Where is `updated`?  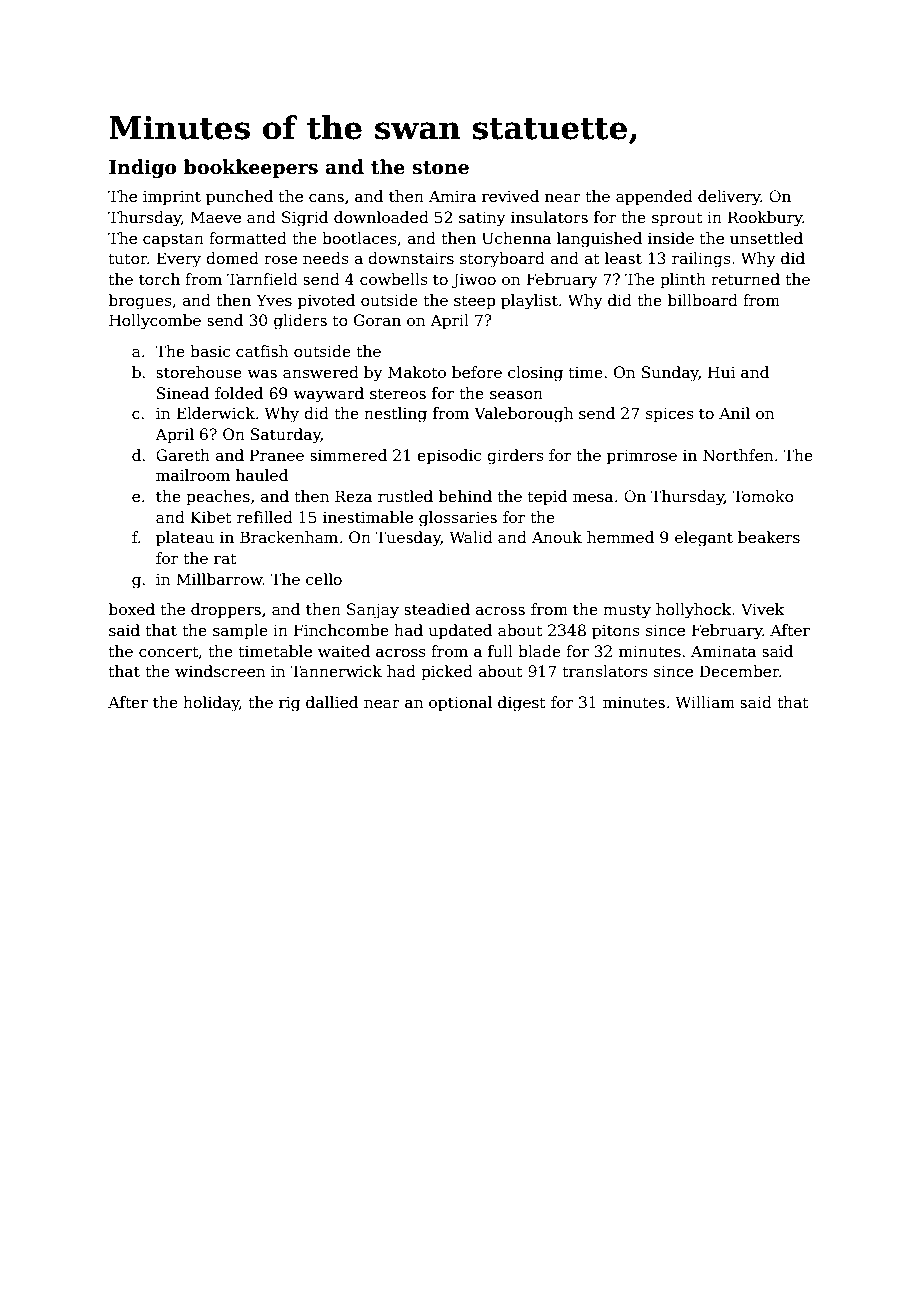
updated is located at coordinates (460, 631).
